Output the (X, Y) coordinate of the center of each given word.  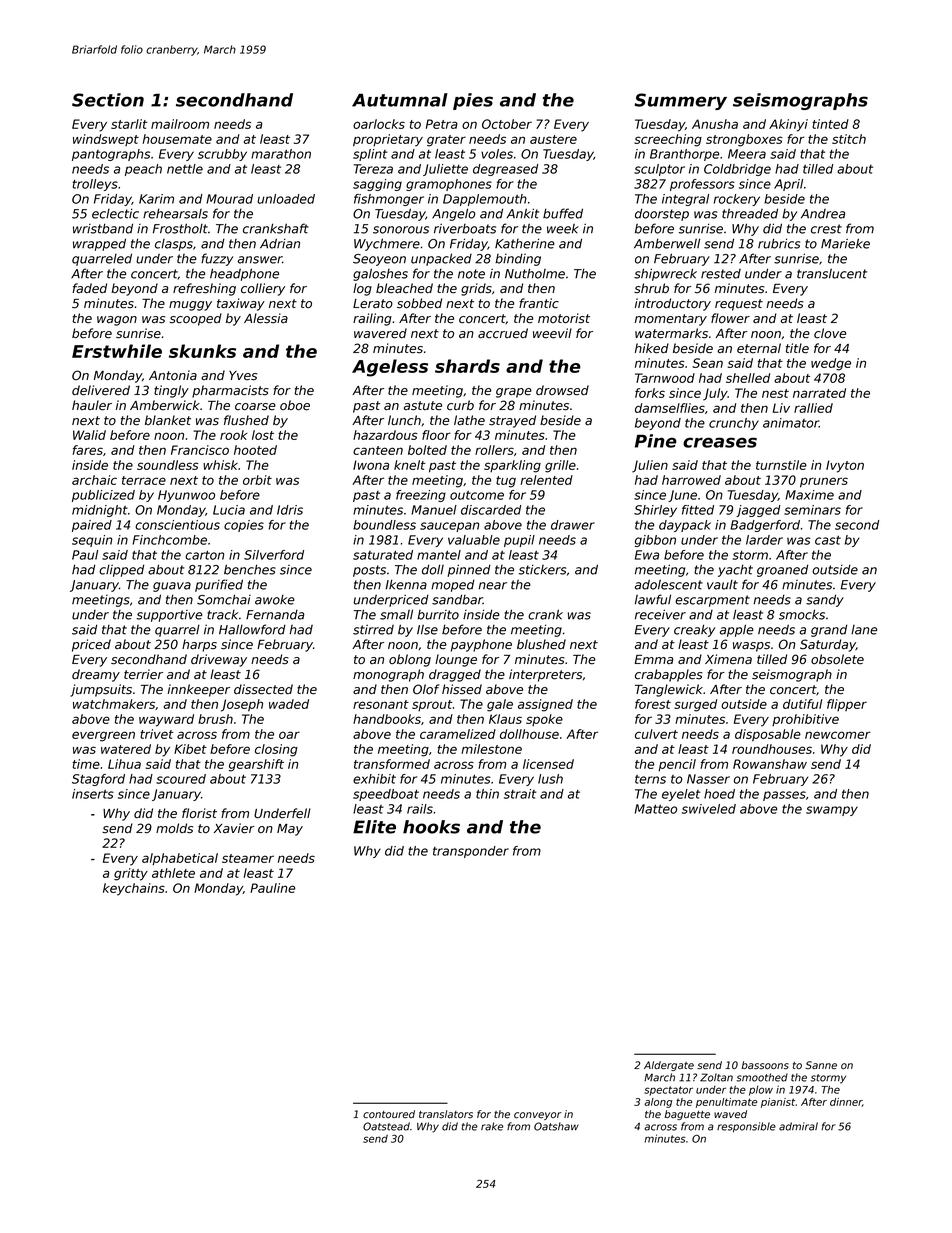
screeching (668, 140)
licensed (548, 764)
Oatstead (386, 1126)
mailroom (180, 124)
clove (830, 333)
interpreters (545, 675)
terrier (143, 674)
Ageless (390, 368)
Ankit (523, 213)
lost (263, 435)
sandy (825, 600)
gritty (131, 874)
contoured (389, 1114)
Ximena (728, 659)
